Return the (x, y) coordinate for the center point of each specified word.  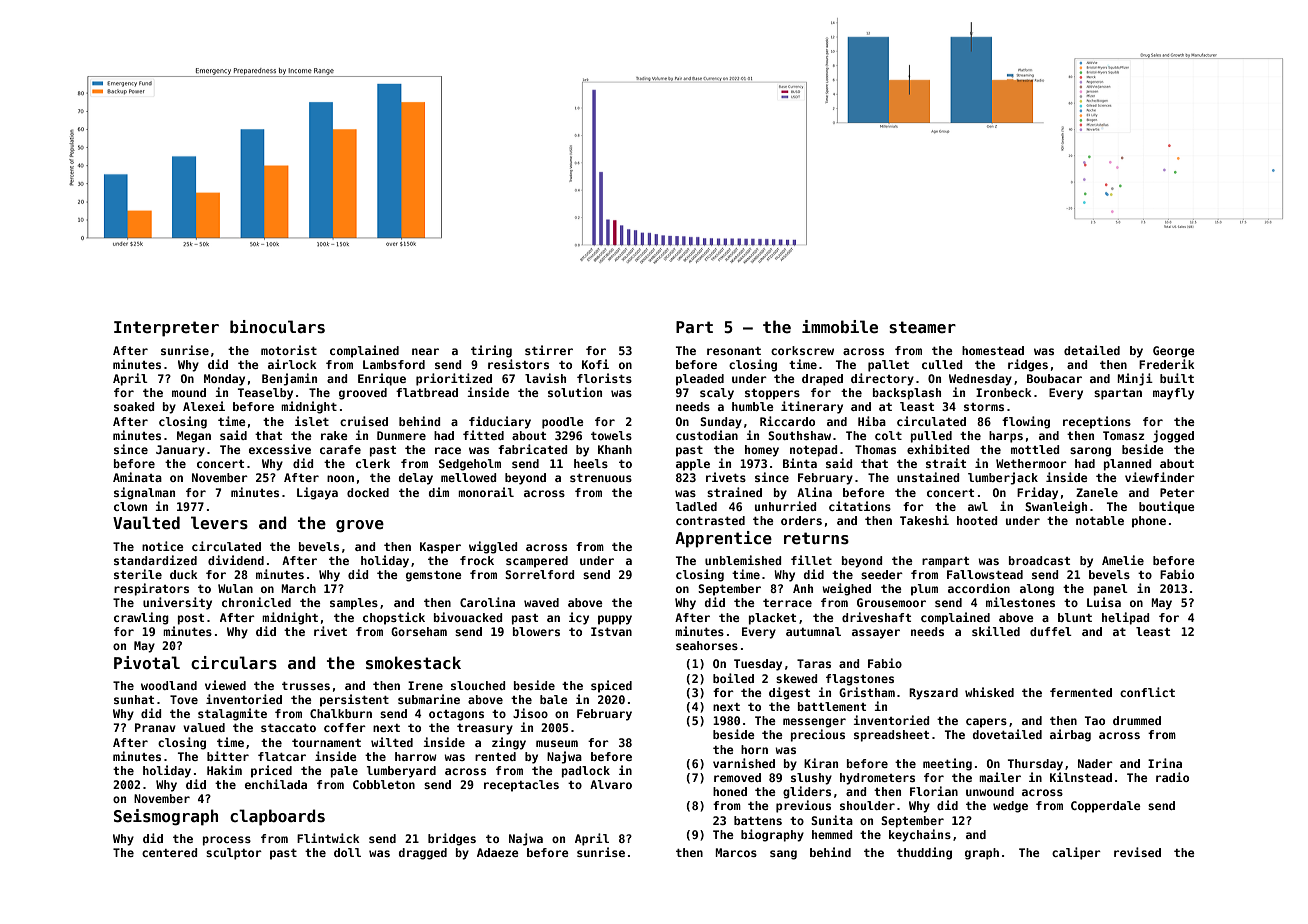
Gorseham (419, 631)
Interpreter (166, 329)
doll (347, 852)
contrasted (710, 520)
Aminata (137, 477)
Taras (814, 663)
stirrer (549, 350)
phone (1149, 522)
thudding (924, 853)
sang (783, 855)
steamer (922, 327)
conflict (1147, 692)
